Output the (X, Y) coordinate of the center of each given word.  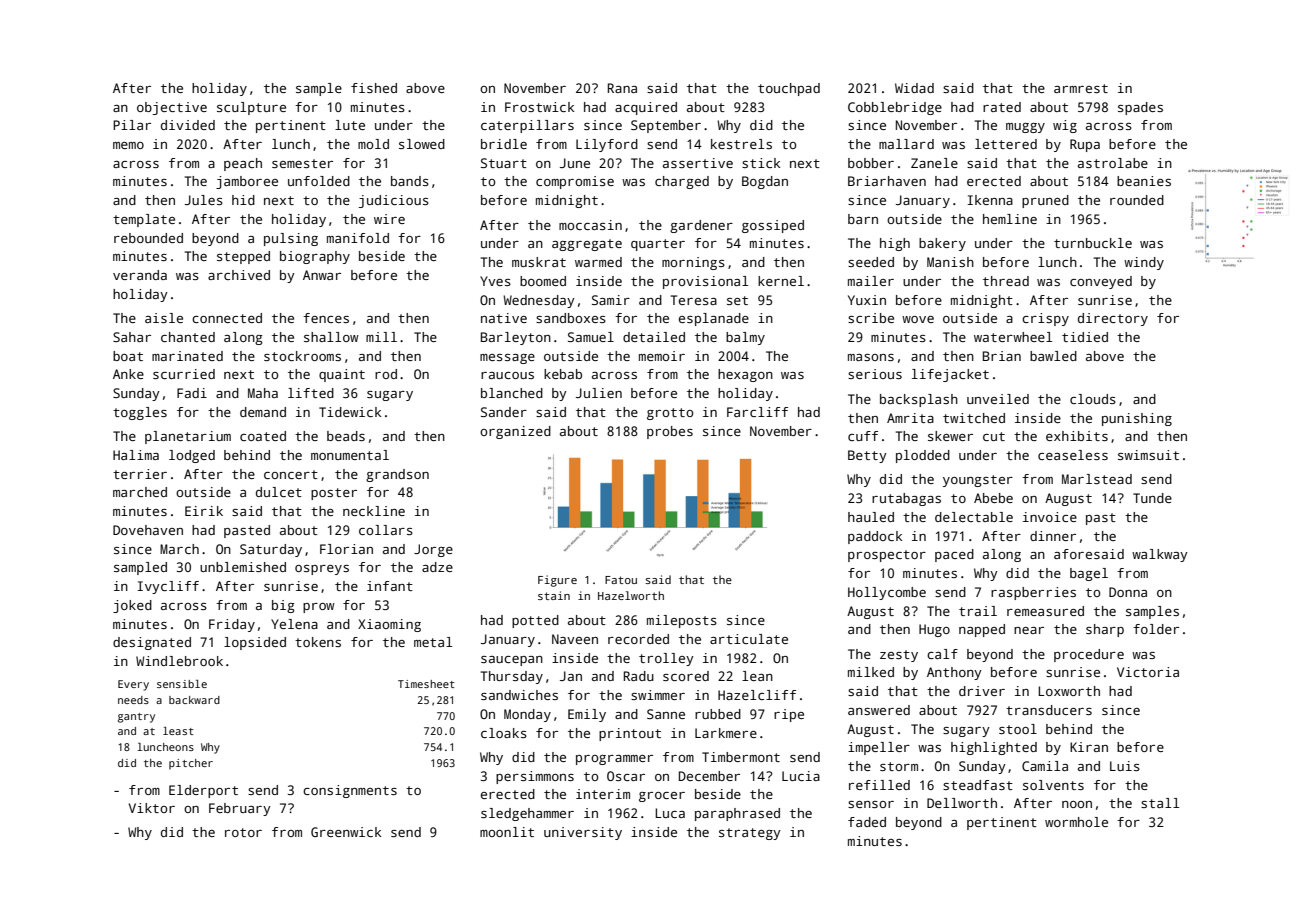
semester (302, 163)
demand (263, 412)
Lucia (801, 776)
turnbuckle (1093, 243)
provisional (705, 282)
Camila (1045, 766)
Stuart (504, 163)
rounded (1137, 200)
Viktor (152, 808)
